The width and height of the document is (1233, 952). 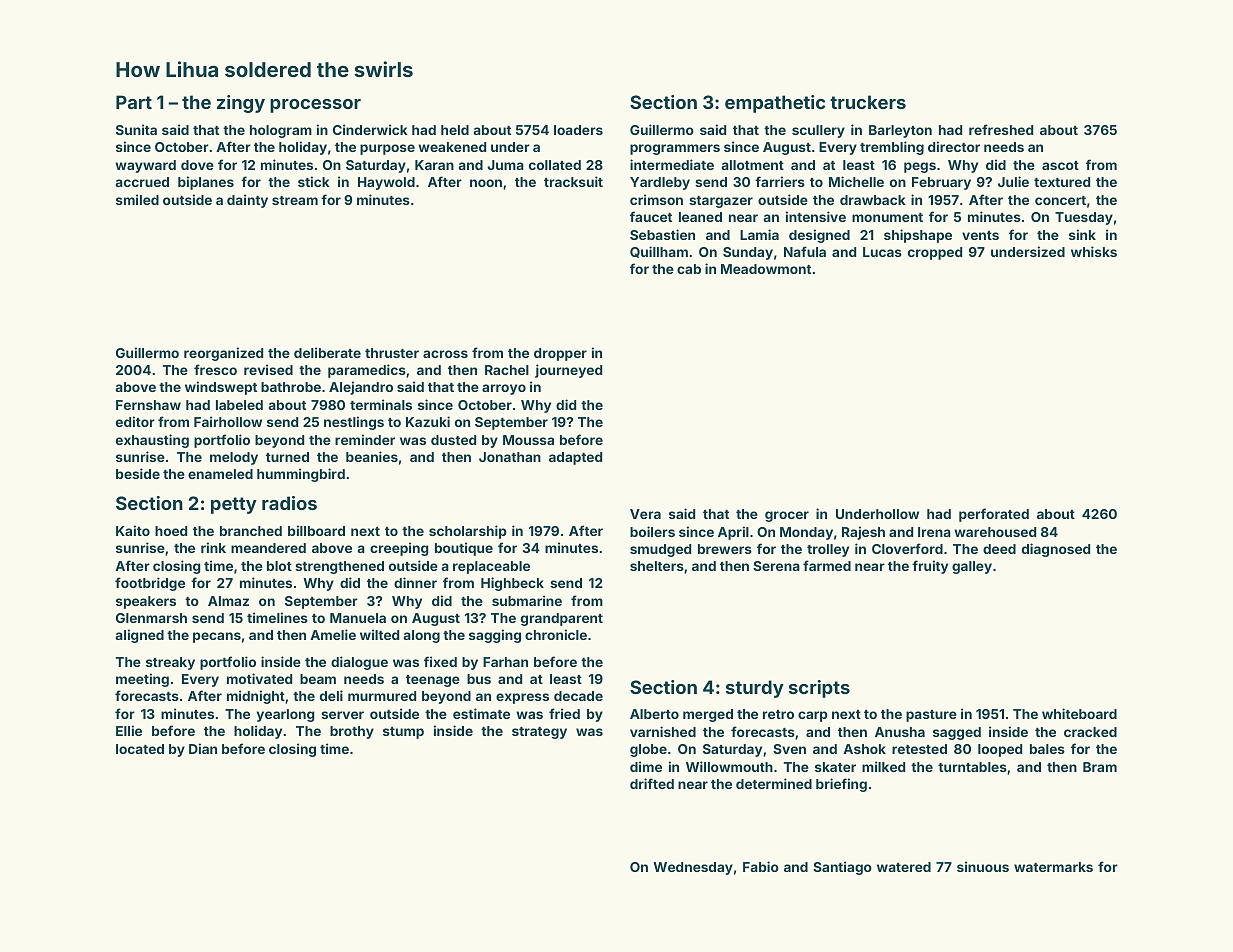 What do you see at coordinates (693, 868) in the document?
I see `Wednesday` at bounding box center [693, 868].
